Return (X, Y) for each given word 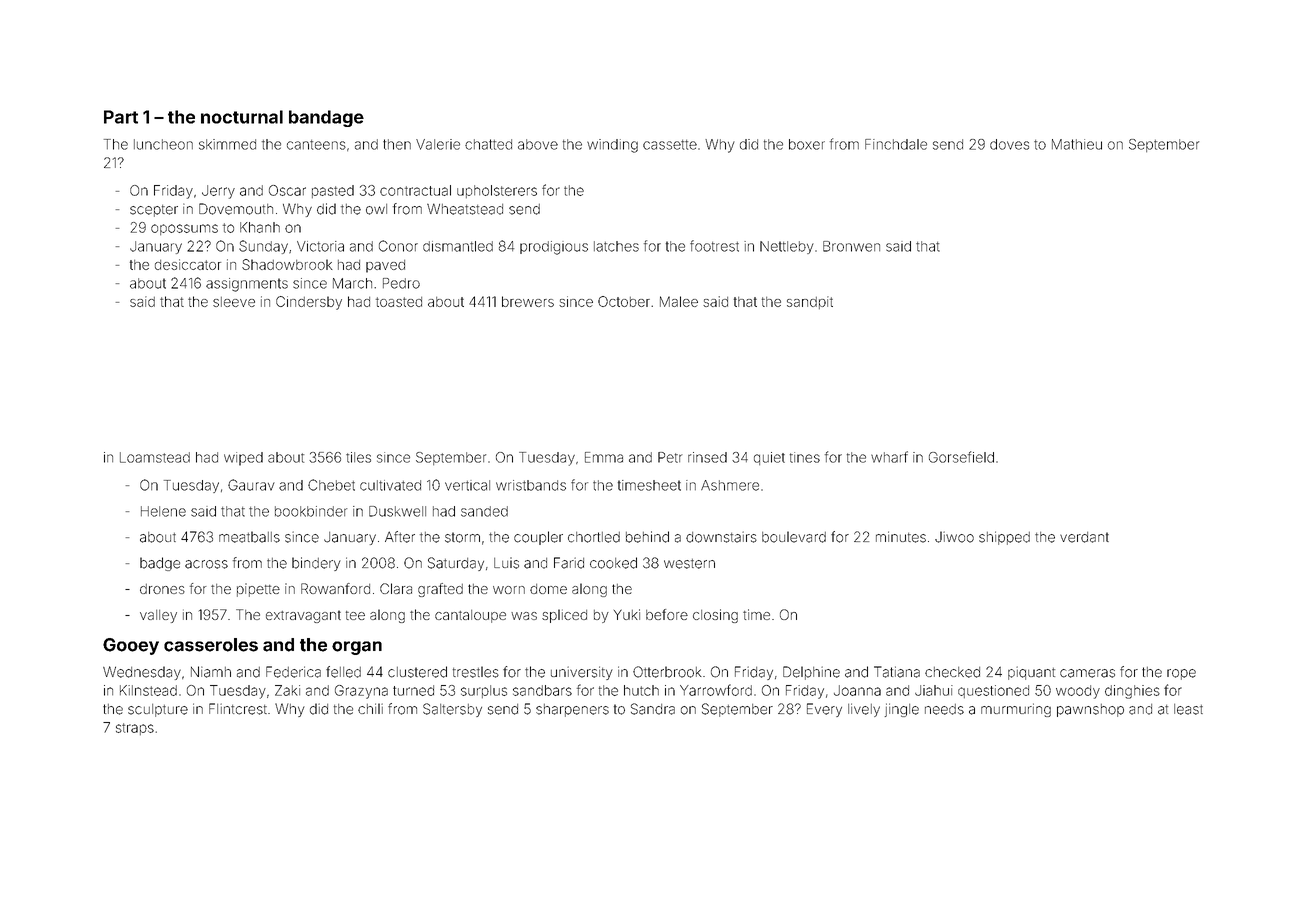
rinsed (707, 457)
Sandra (653, 709)
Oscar (287, 190)
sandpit (810, 302)
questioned (993, 691)
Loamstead (155, 457)
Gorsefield (961, 457)
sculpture (158, 710)
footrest (714, 246)
